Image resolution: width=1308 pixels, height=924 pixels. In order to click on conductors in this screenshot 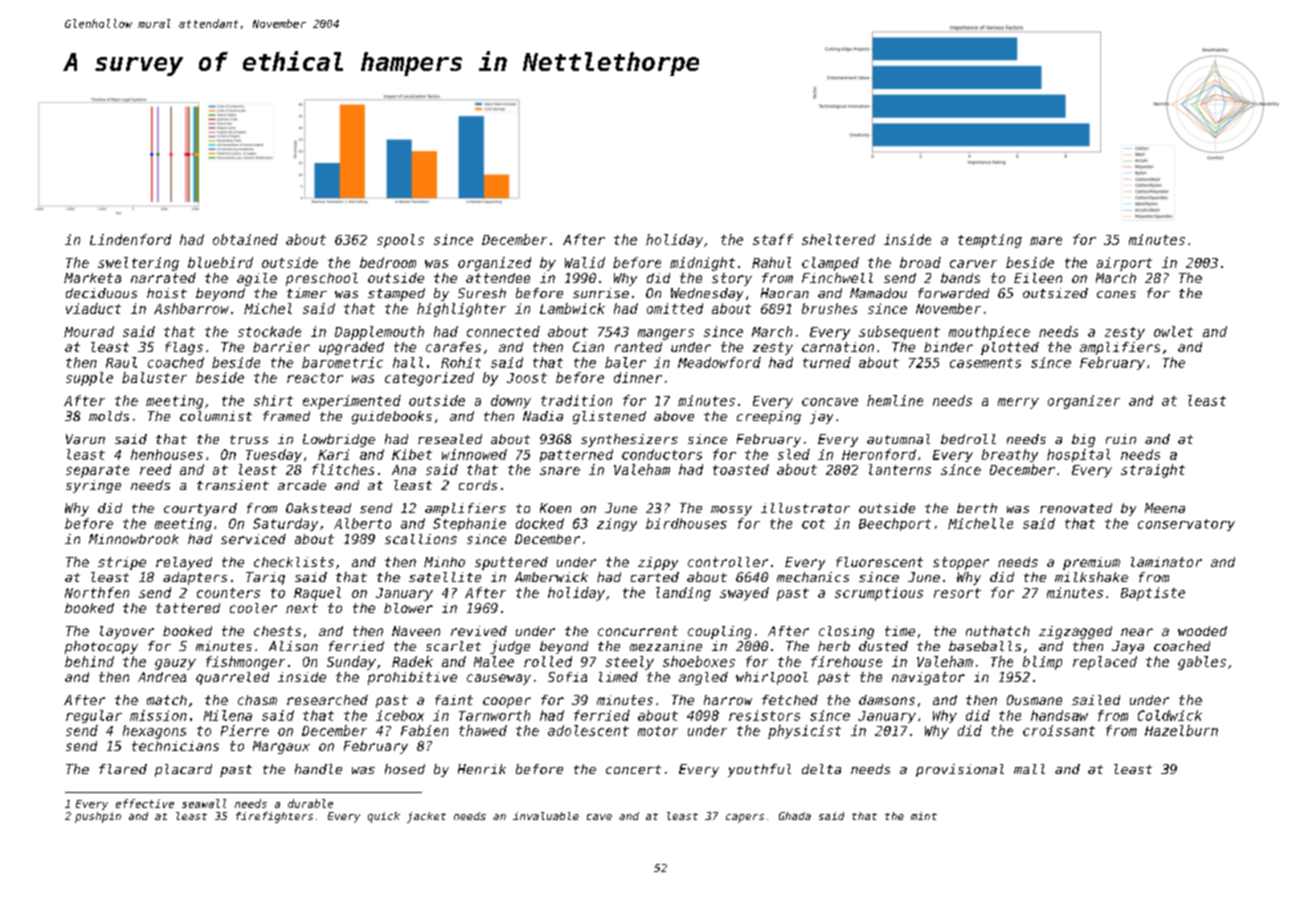, I will do `click(662, 454)`.
